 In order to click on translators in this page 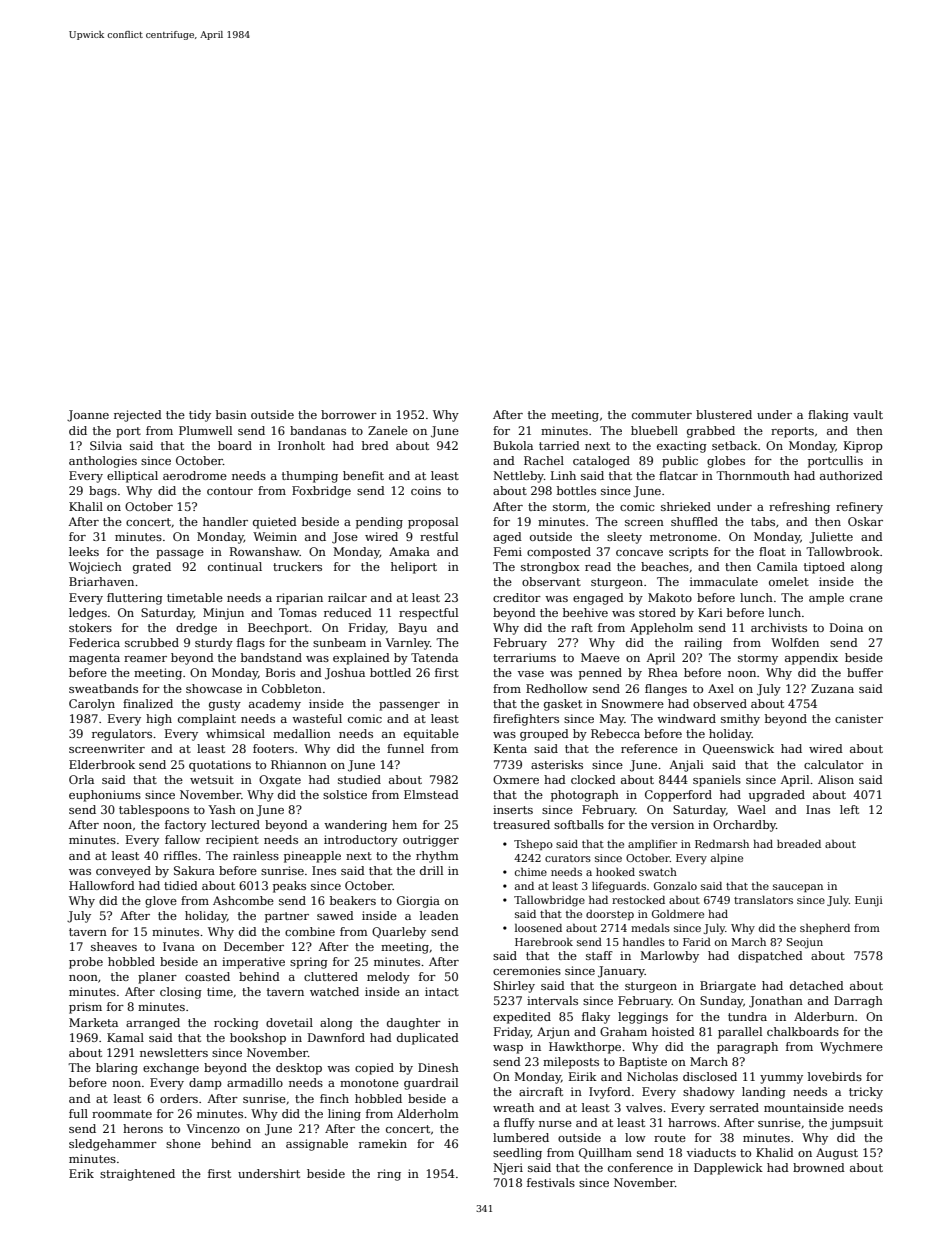, I will do `click(763, 900)`.
